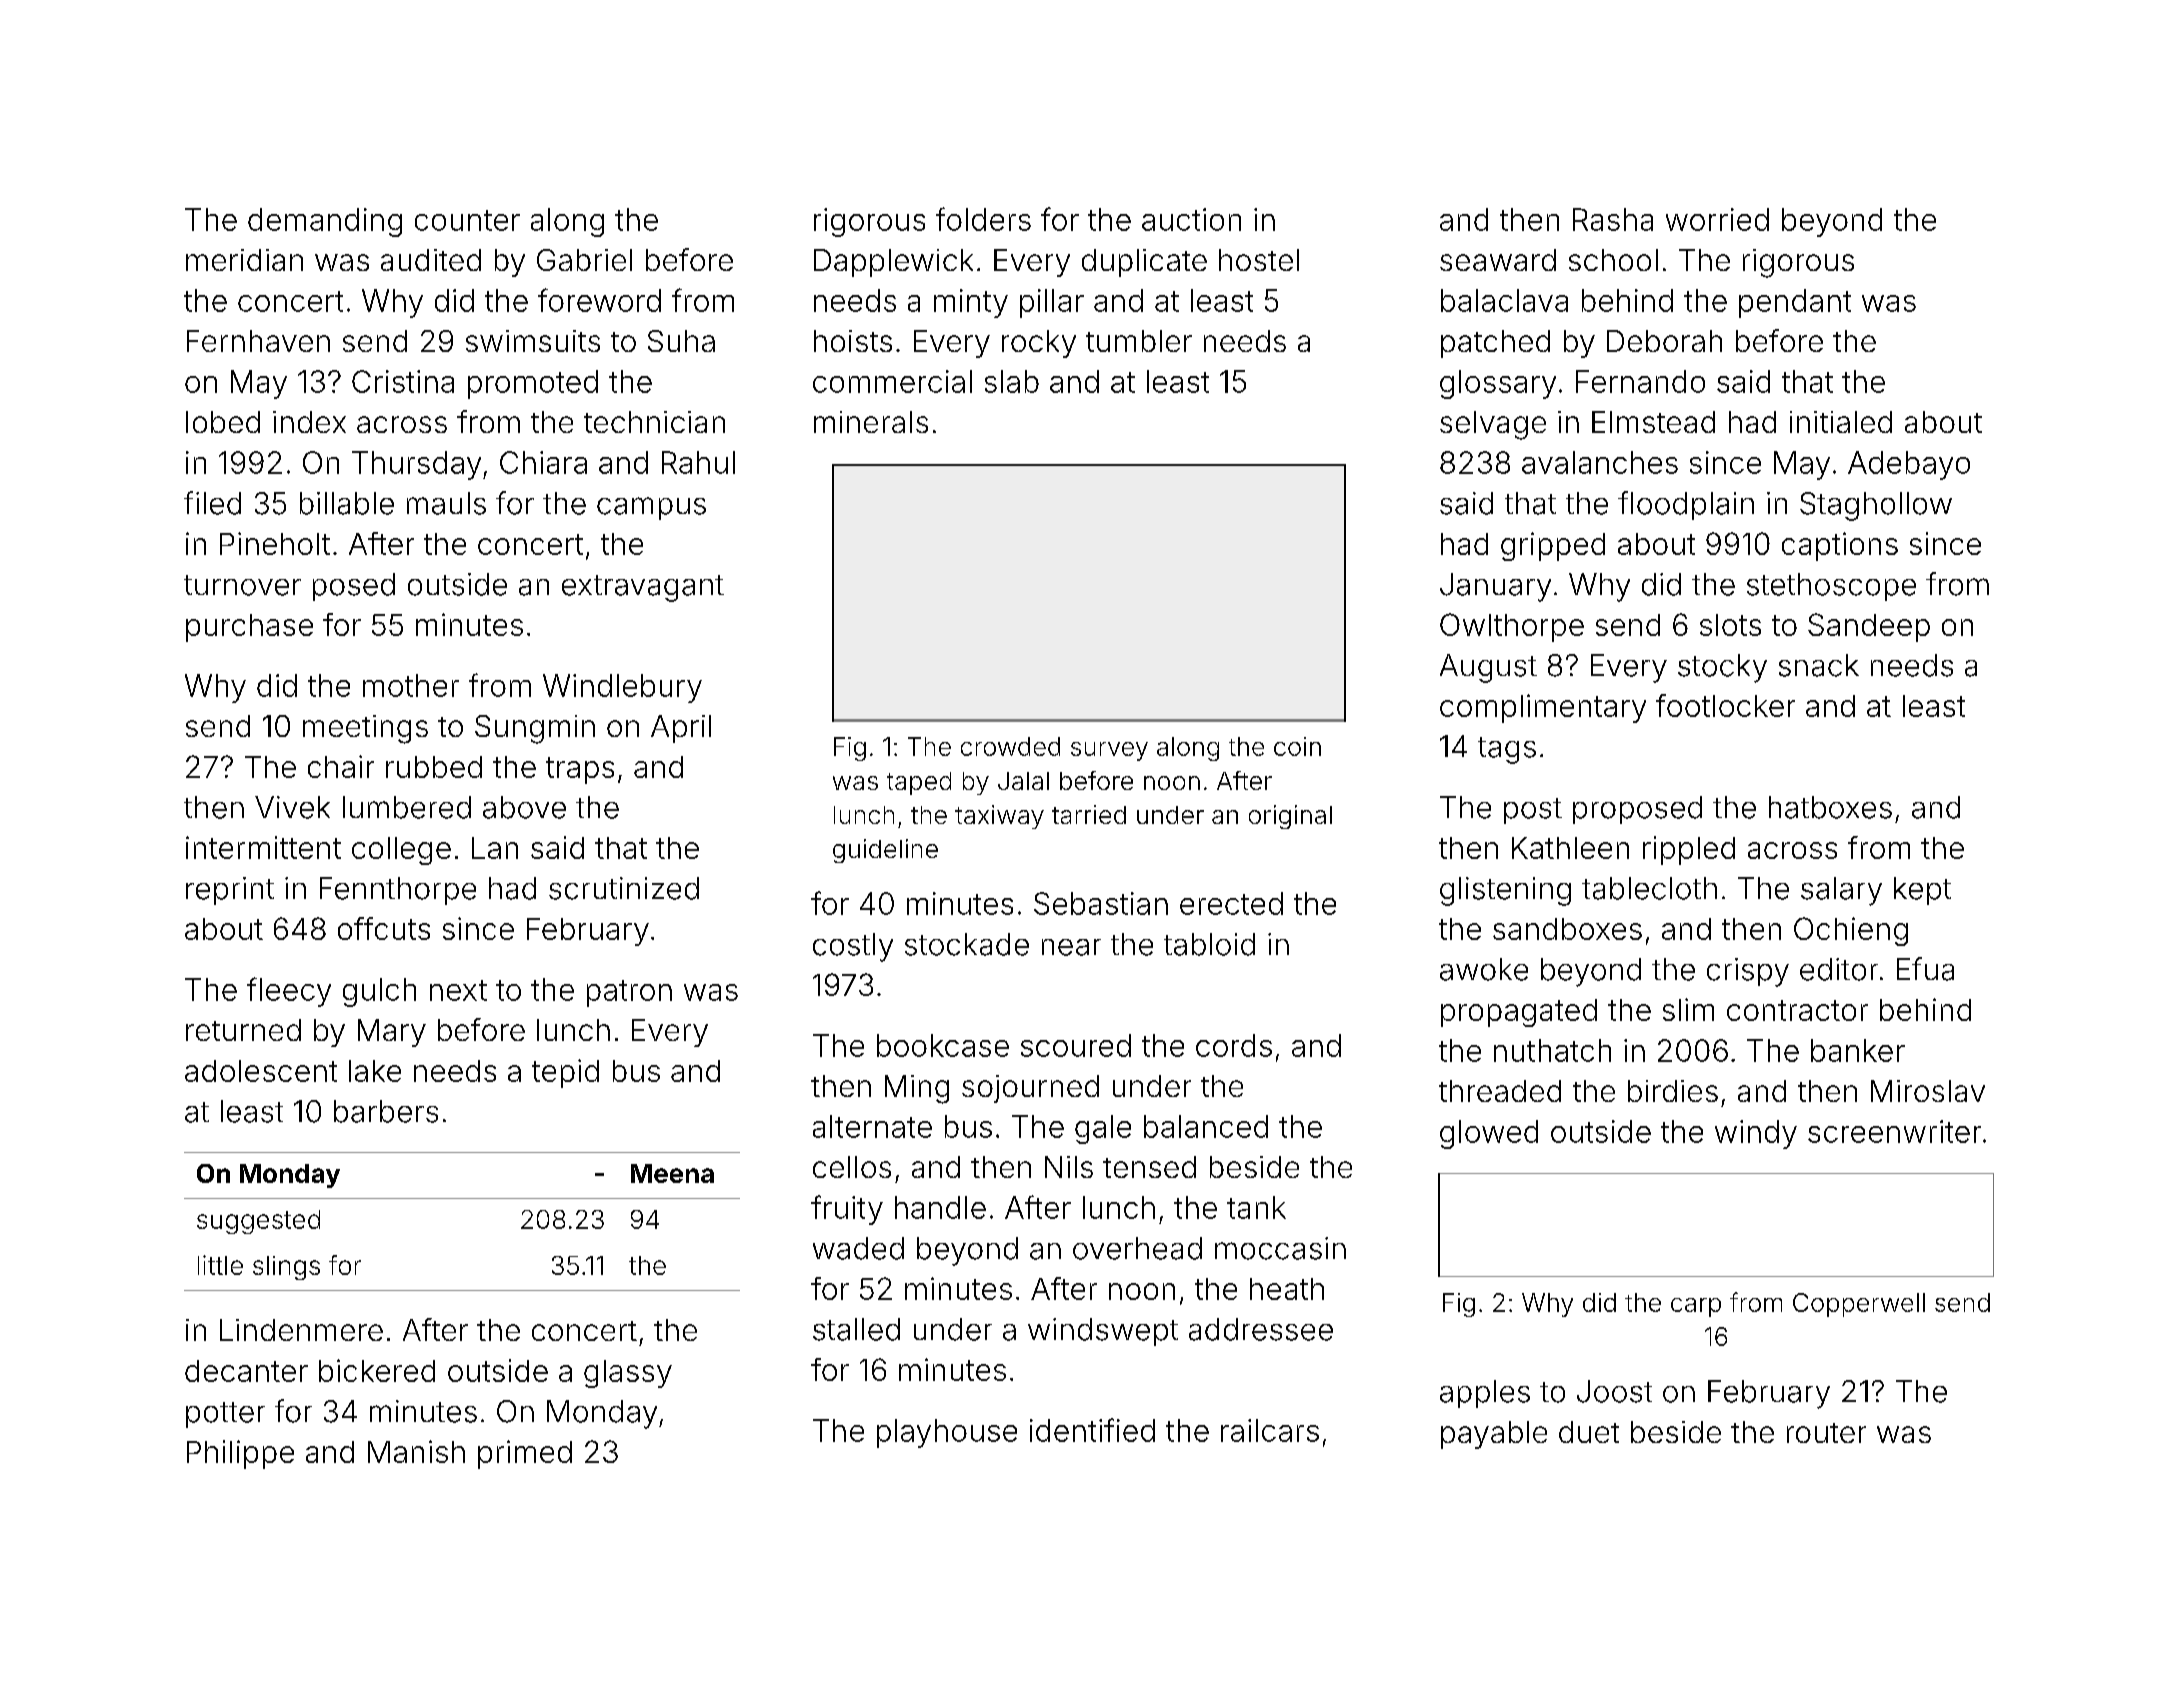 Image resolution: width=2178 pixels, height=1683 pixels. I want to click on selvage, so click(1493, 425).
